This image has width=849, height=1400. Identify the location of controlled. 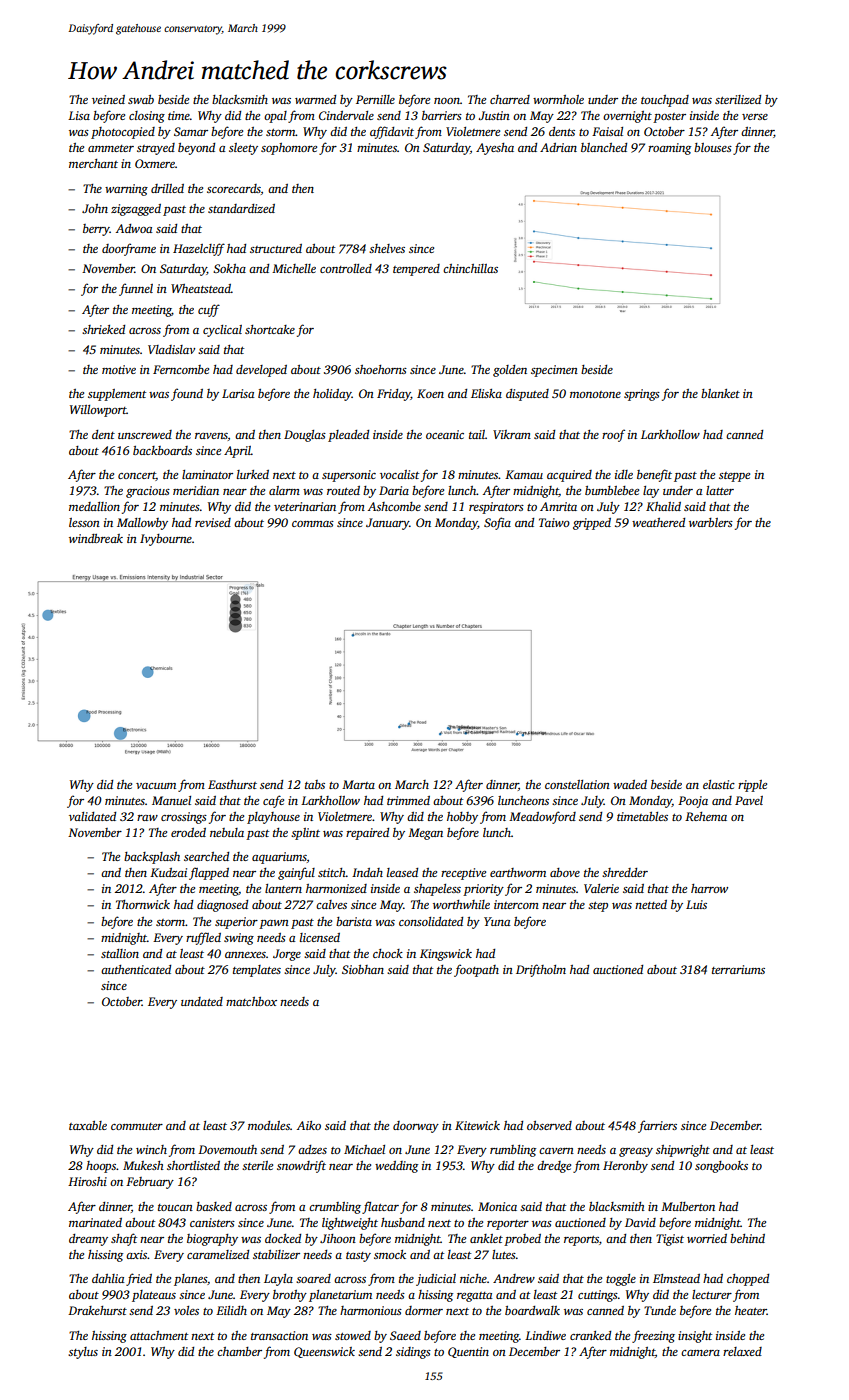
(346, 268).
